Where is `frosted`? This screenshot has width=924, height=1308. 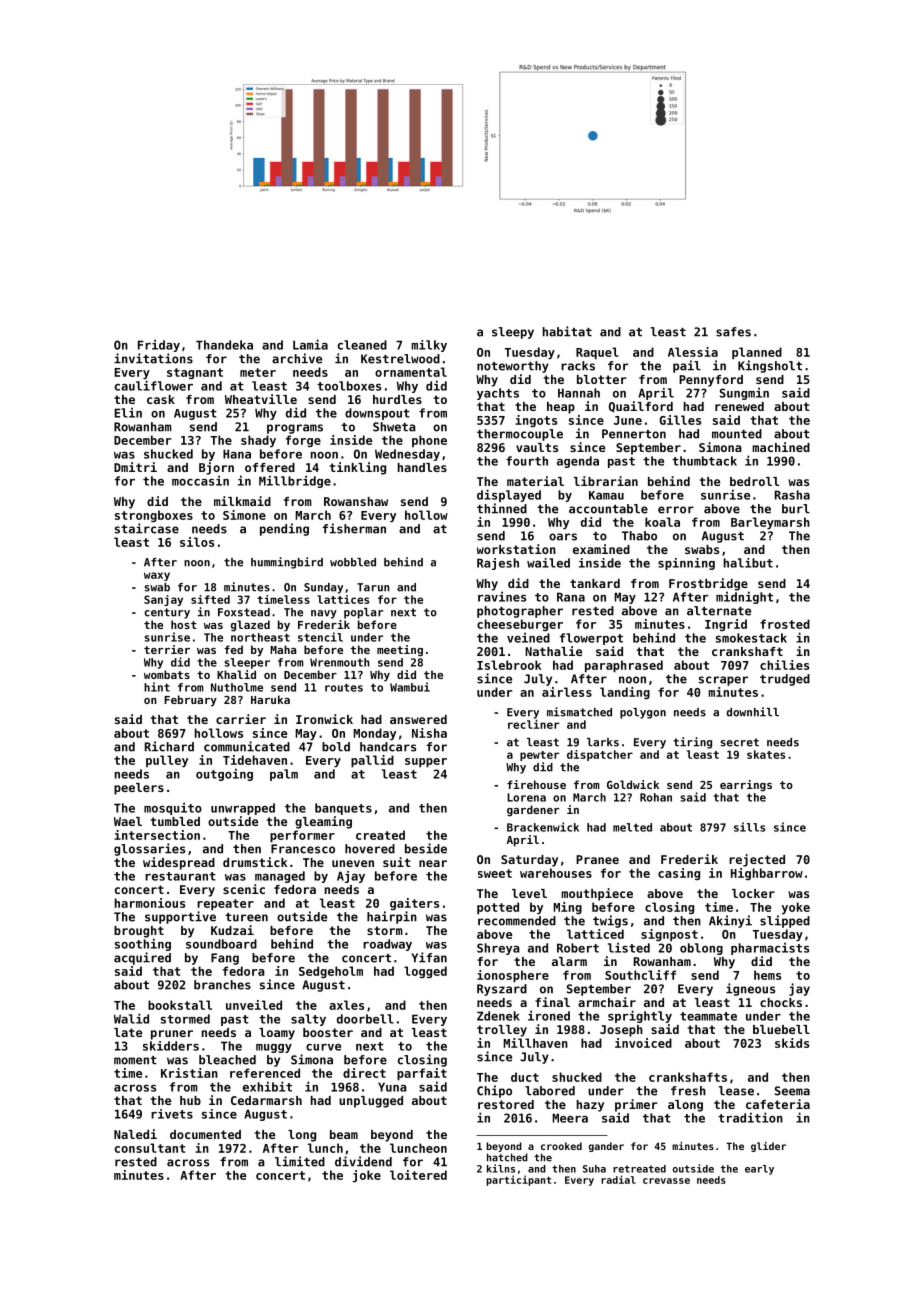 frosted is located at coordinates (785, 624).
